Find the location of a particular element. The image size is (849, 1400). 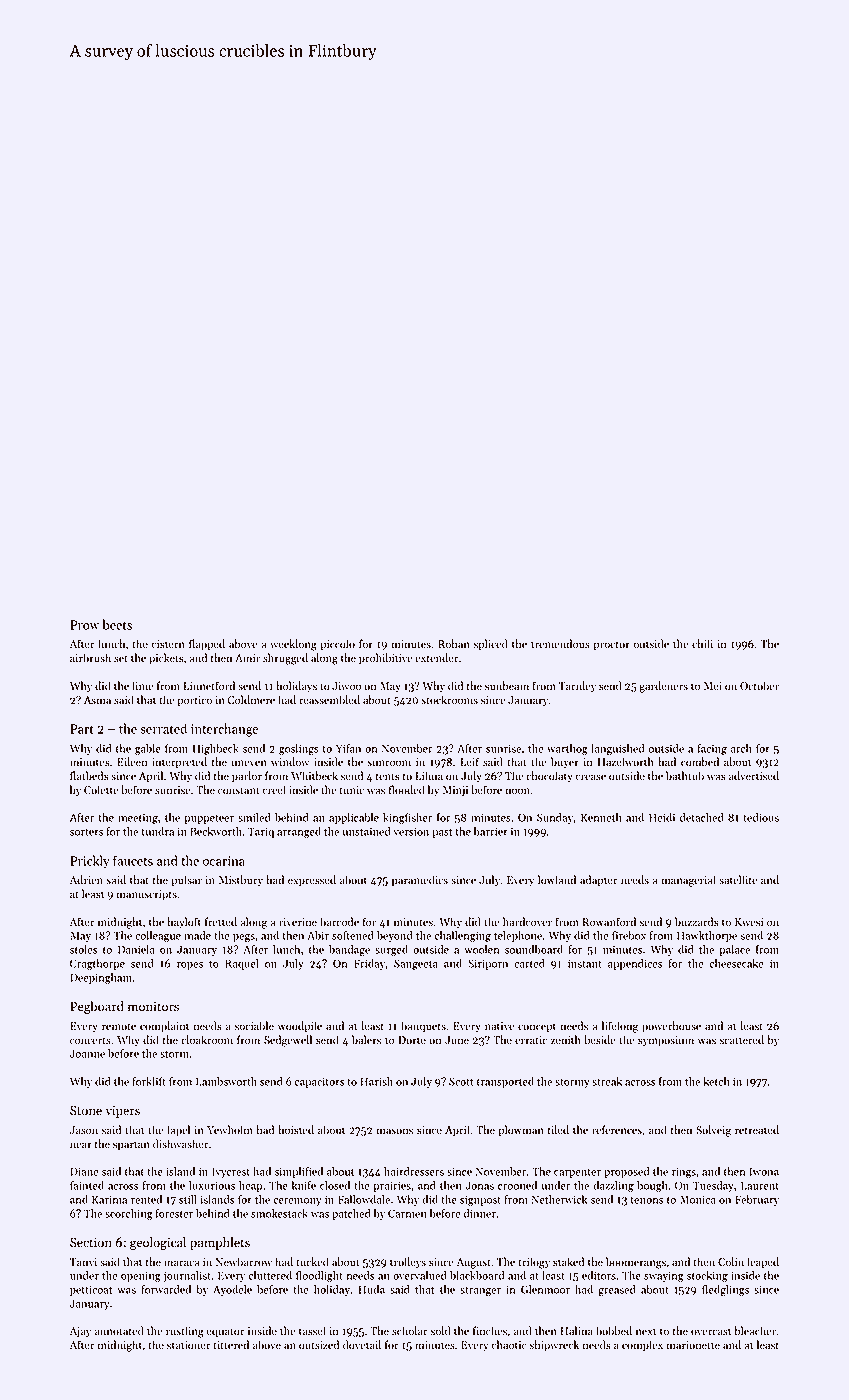

satellite is located at coordinates (738, 880).
